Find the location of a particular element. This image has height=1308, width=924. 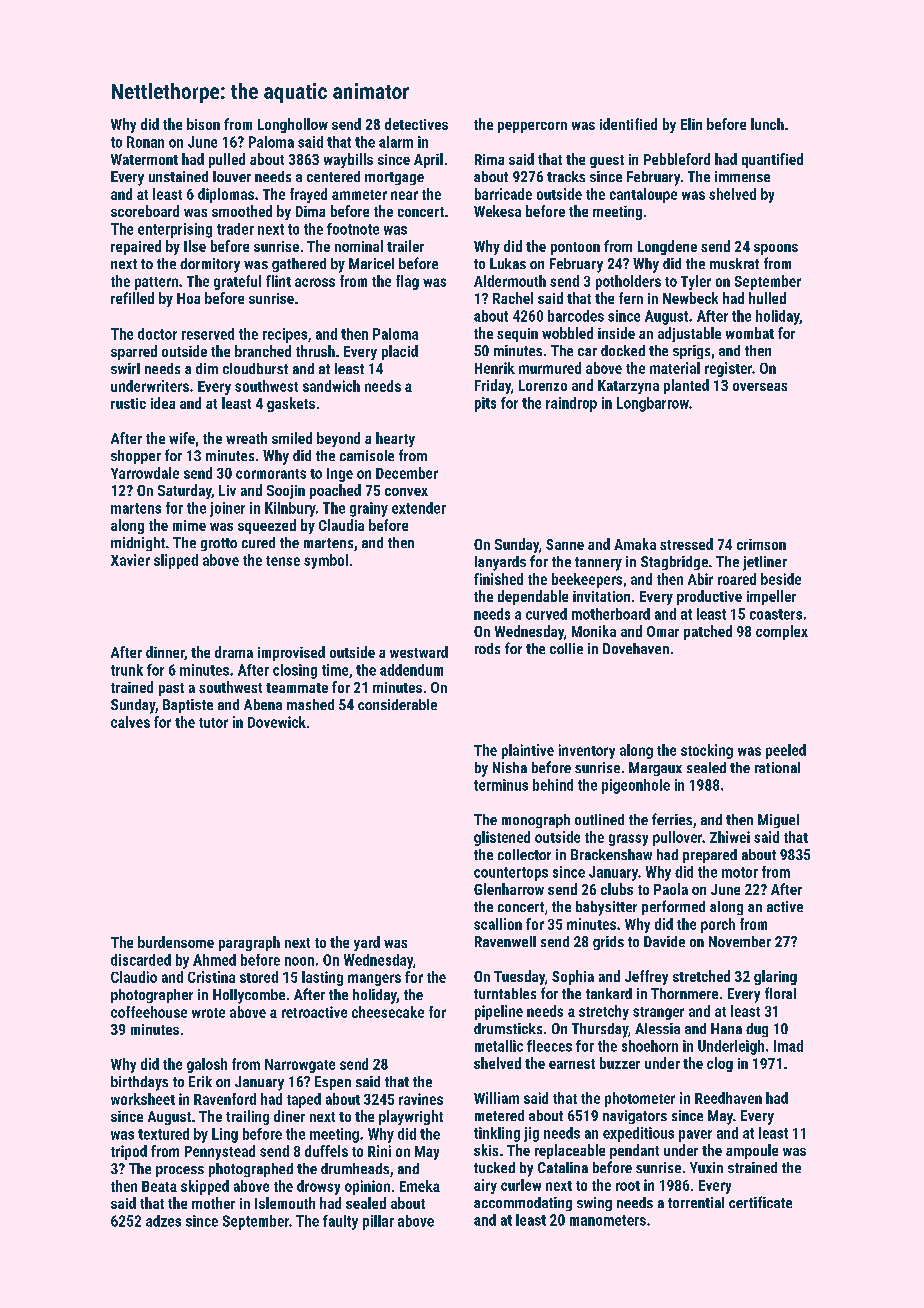

Xavier is located at coordinates (130, 560).
